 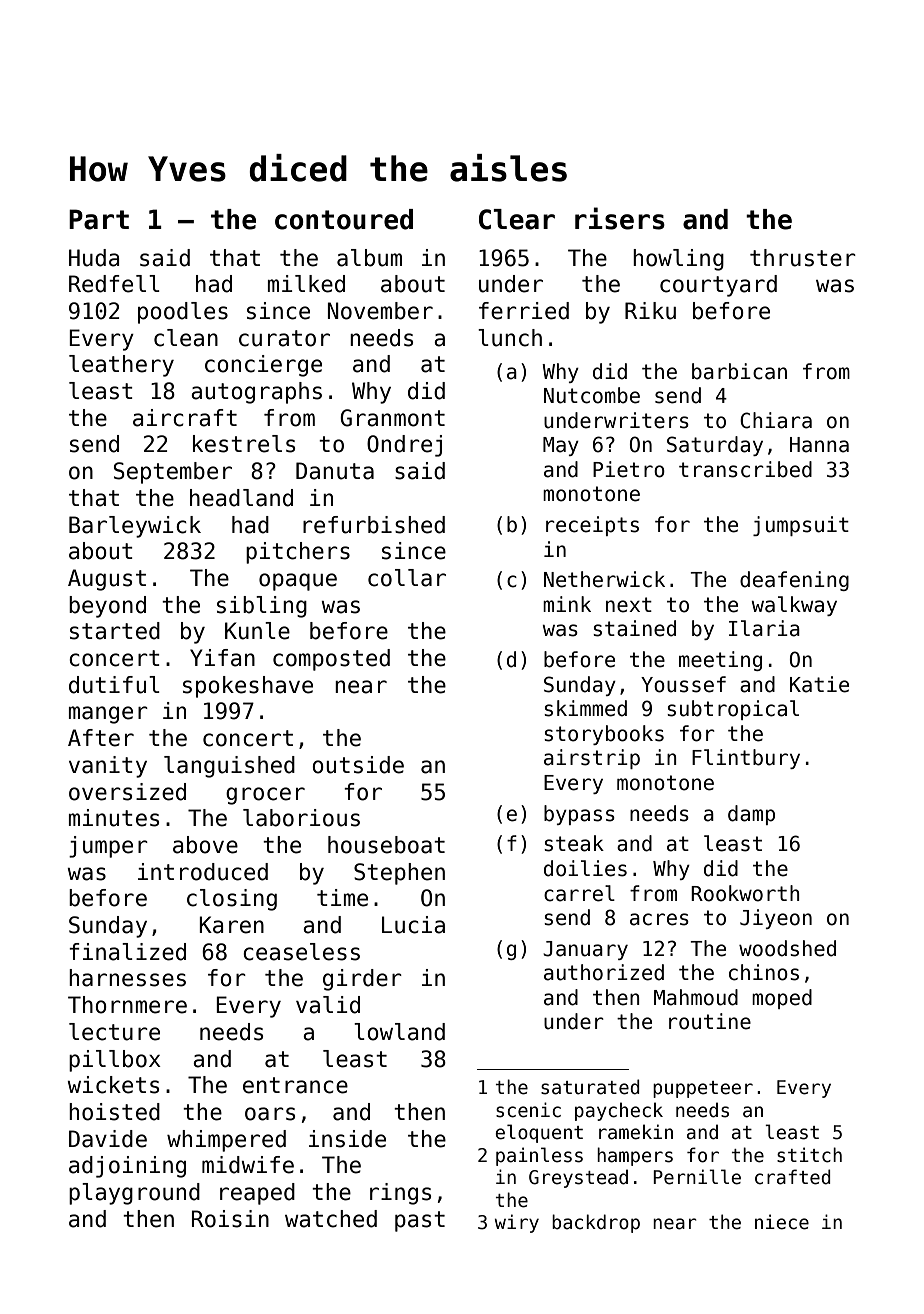 I want to click on whimpered, so click(x=226, y=1141).
